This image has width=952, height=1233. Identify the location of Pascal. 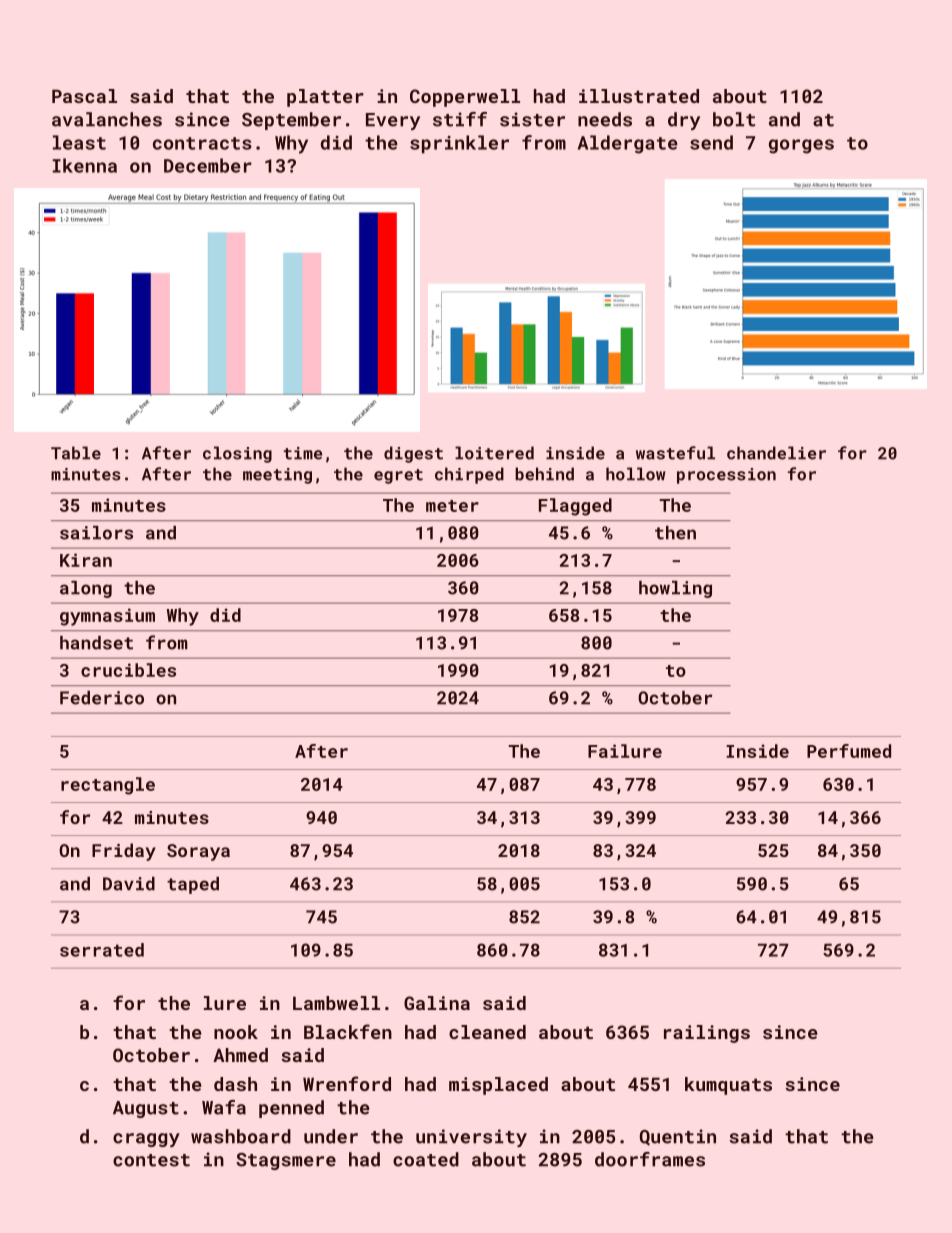
(84, 96).
